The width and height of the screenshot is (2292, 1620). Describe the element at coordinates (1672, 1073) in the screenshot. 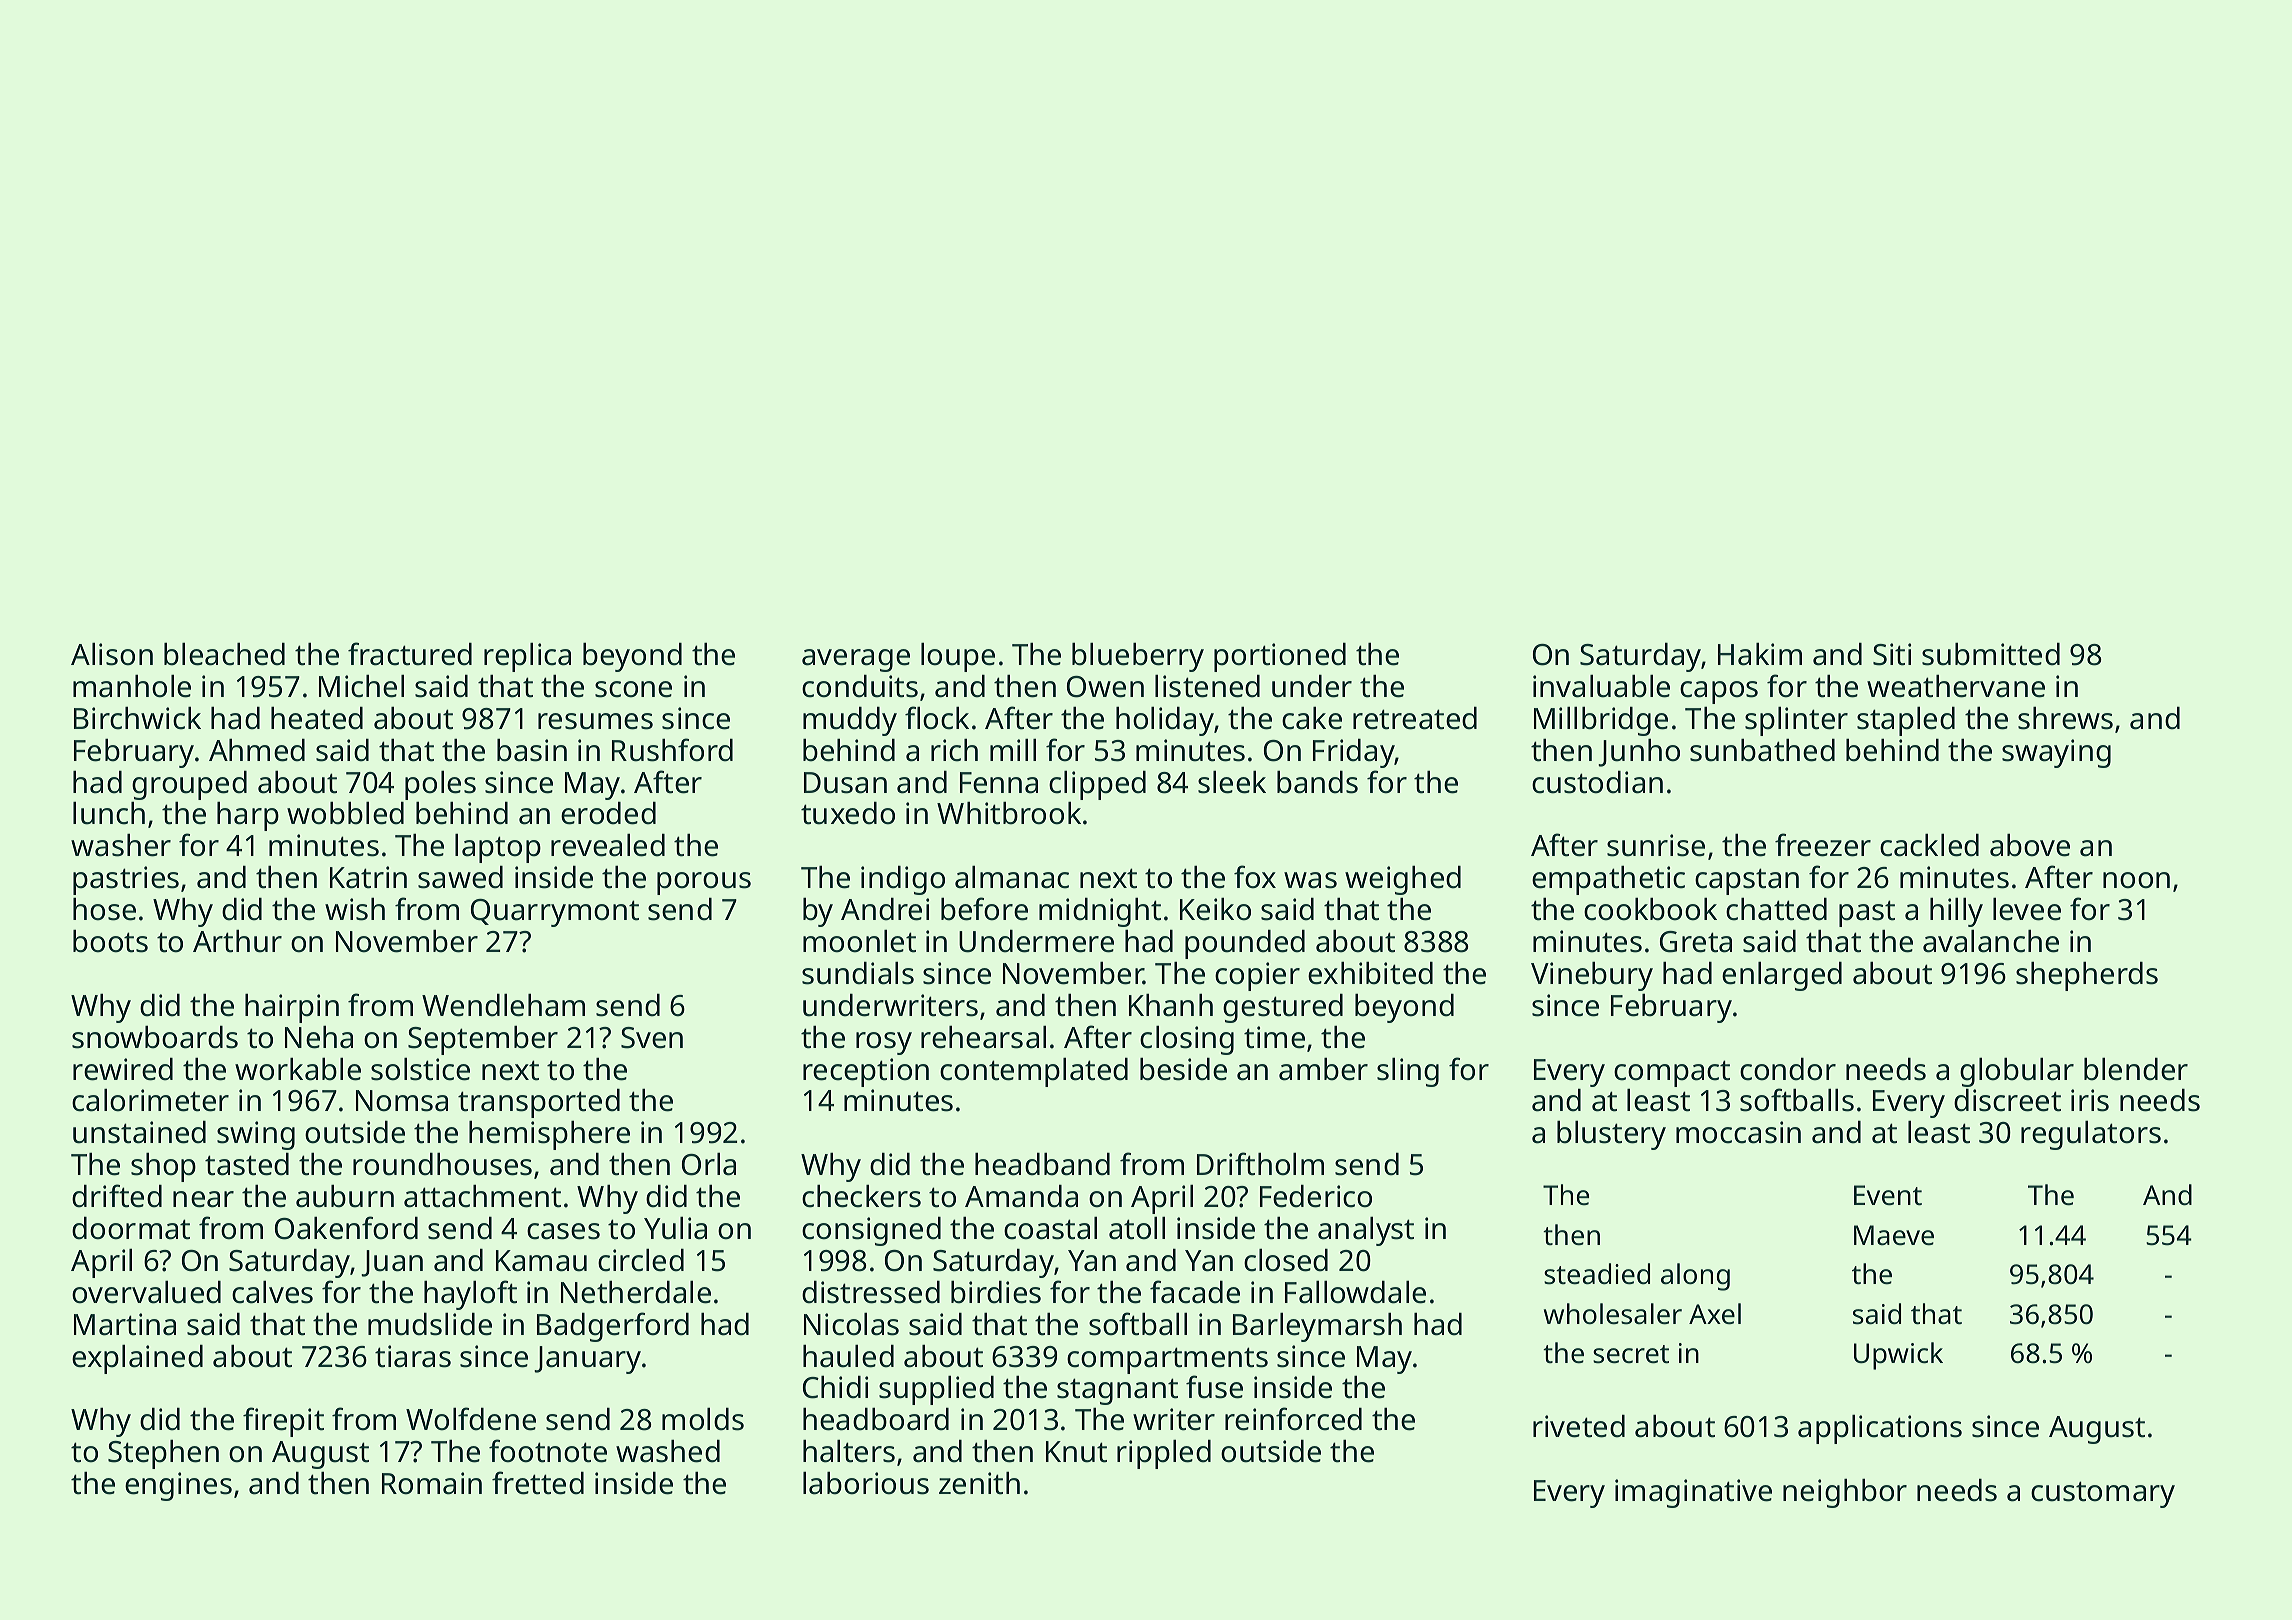

I see `compact` at that location.
